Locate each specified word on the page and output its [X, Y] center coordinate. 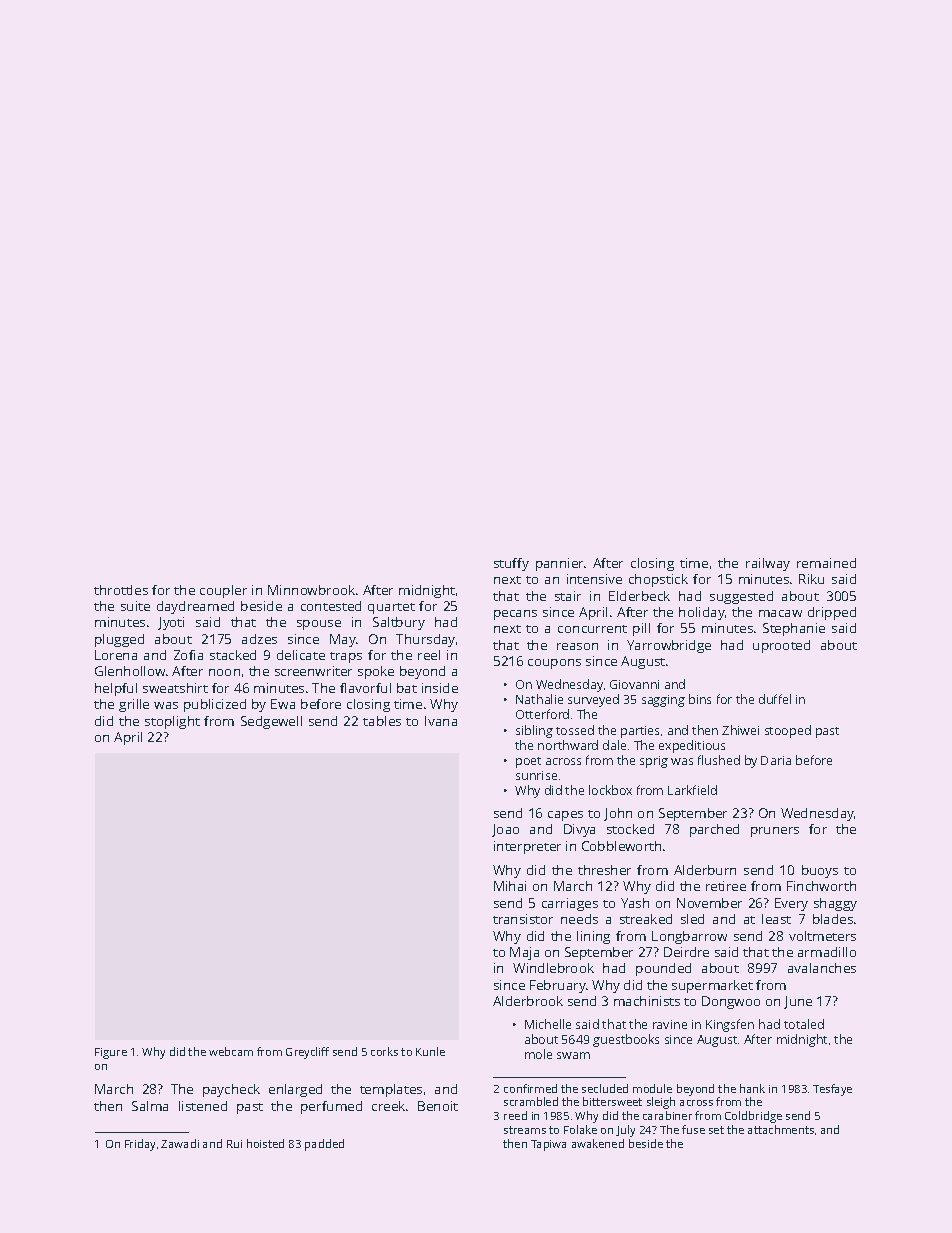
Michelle [548, 1024]
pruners [775, 832]
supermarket [712, 986]
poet [528, 762]
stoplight [172, 722]
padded [324, 1145]
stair [568, 596]
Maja [524, 953]
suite [135, 606]
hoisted [265, 1143]
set [716, 1130]
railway [768, 564]
